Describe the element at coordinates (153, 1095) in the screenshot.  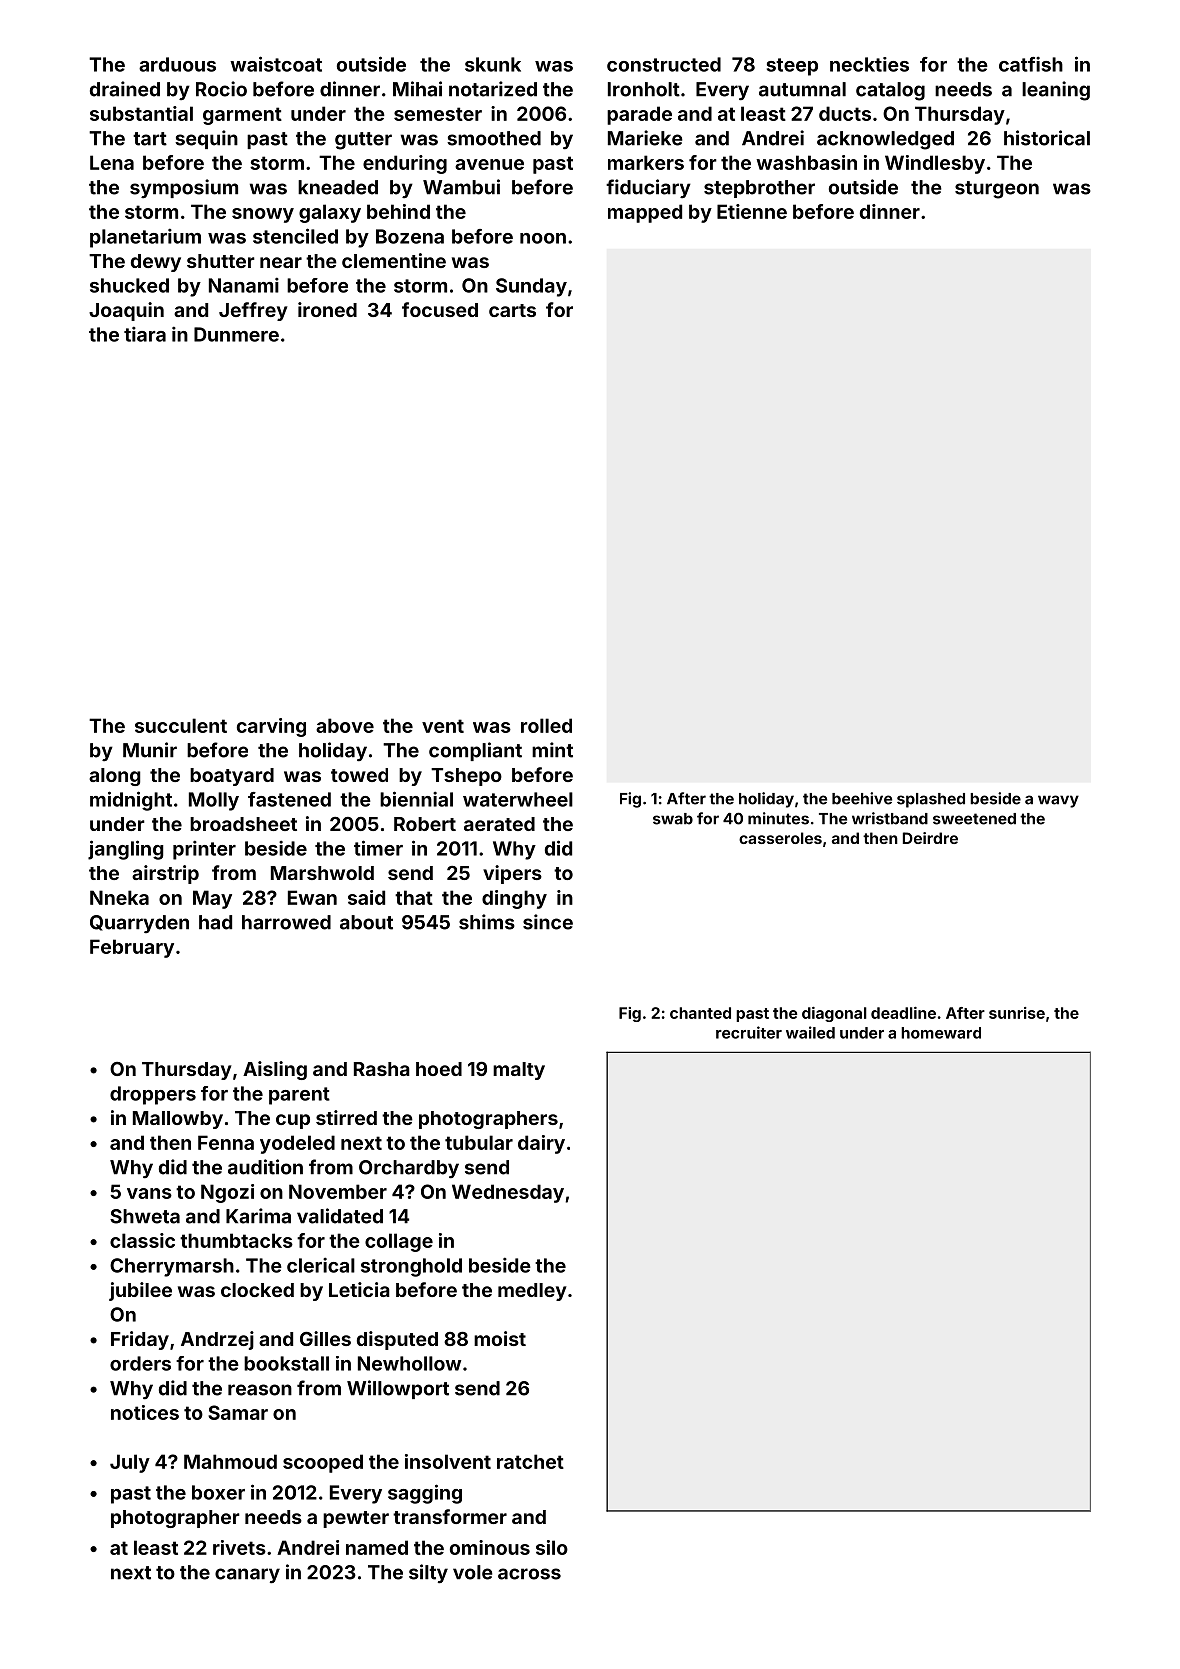
I see `droppers` at that location.
